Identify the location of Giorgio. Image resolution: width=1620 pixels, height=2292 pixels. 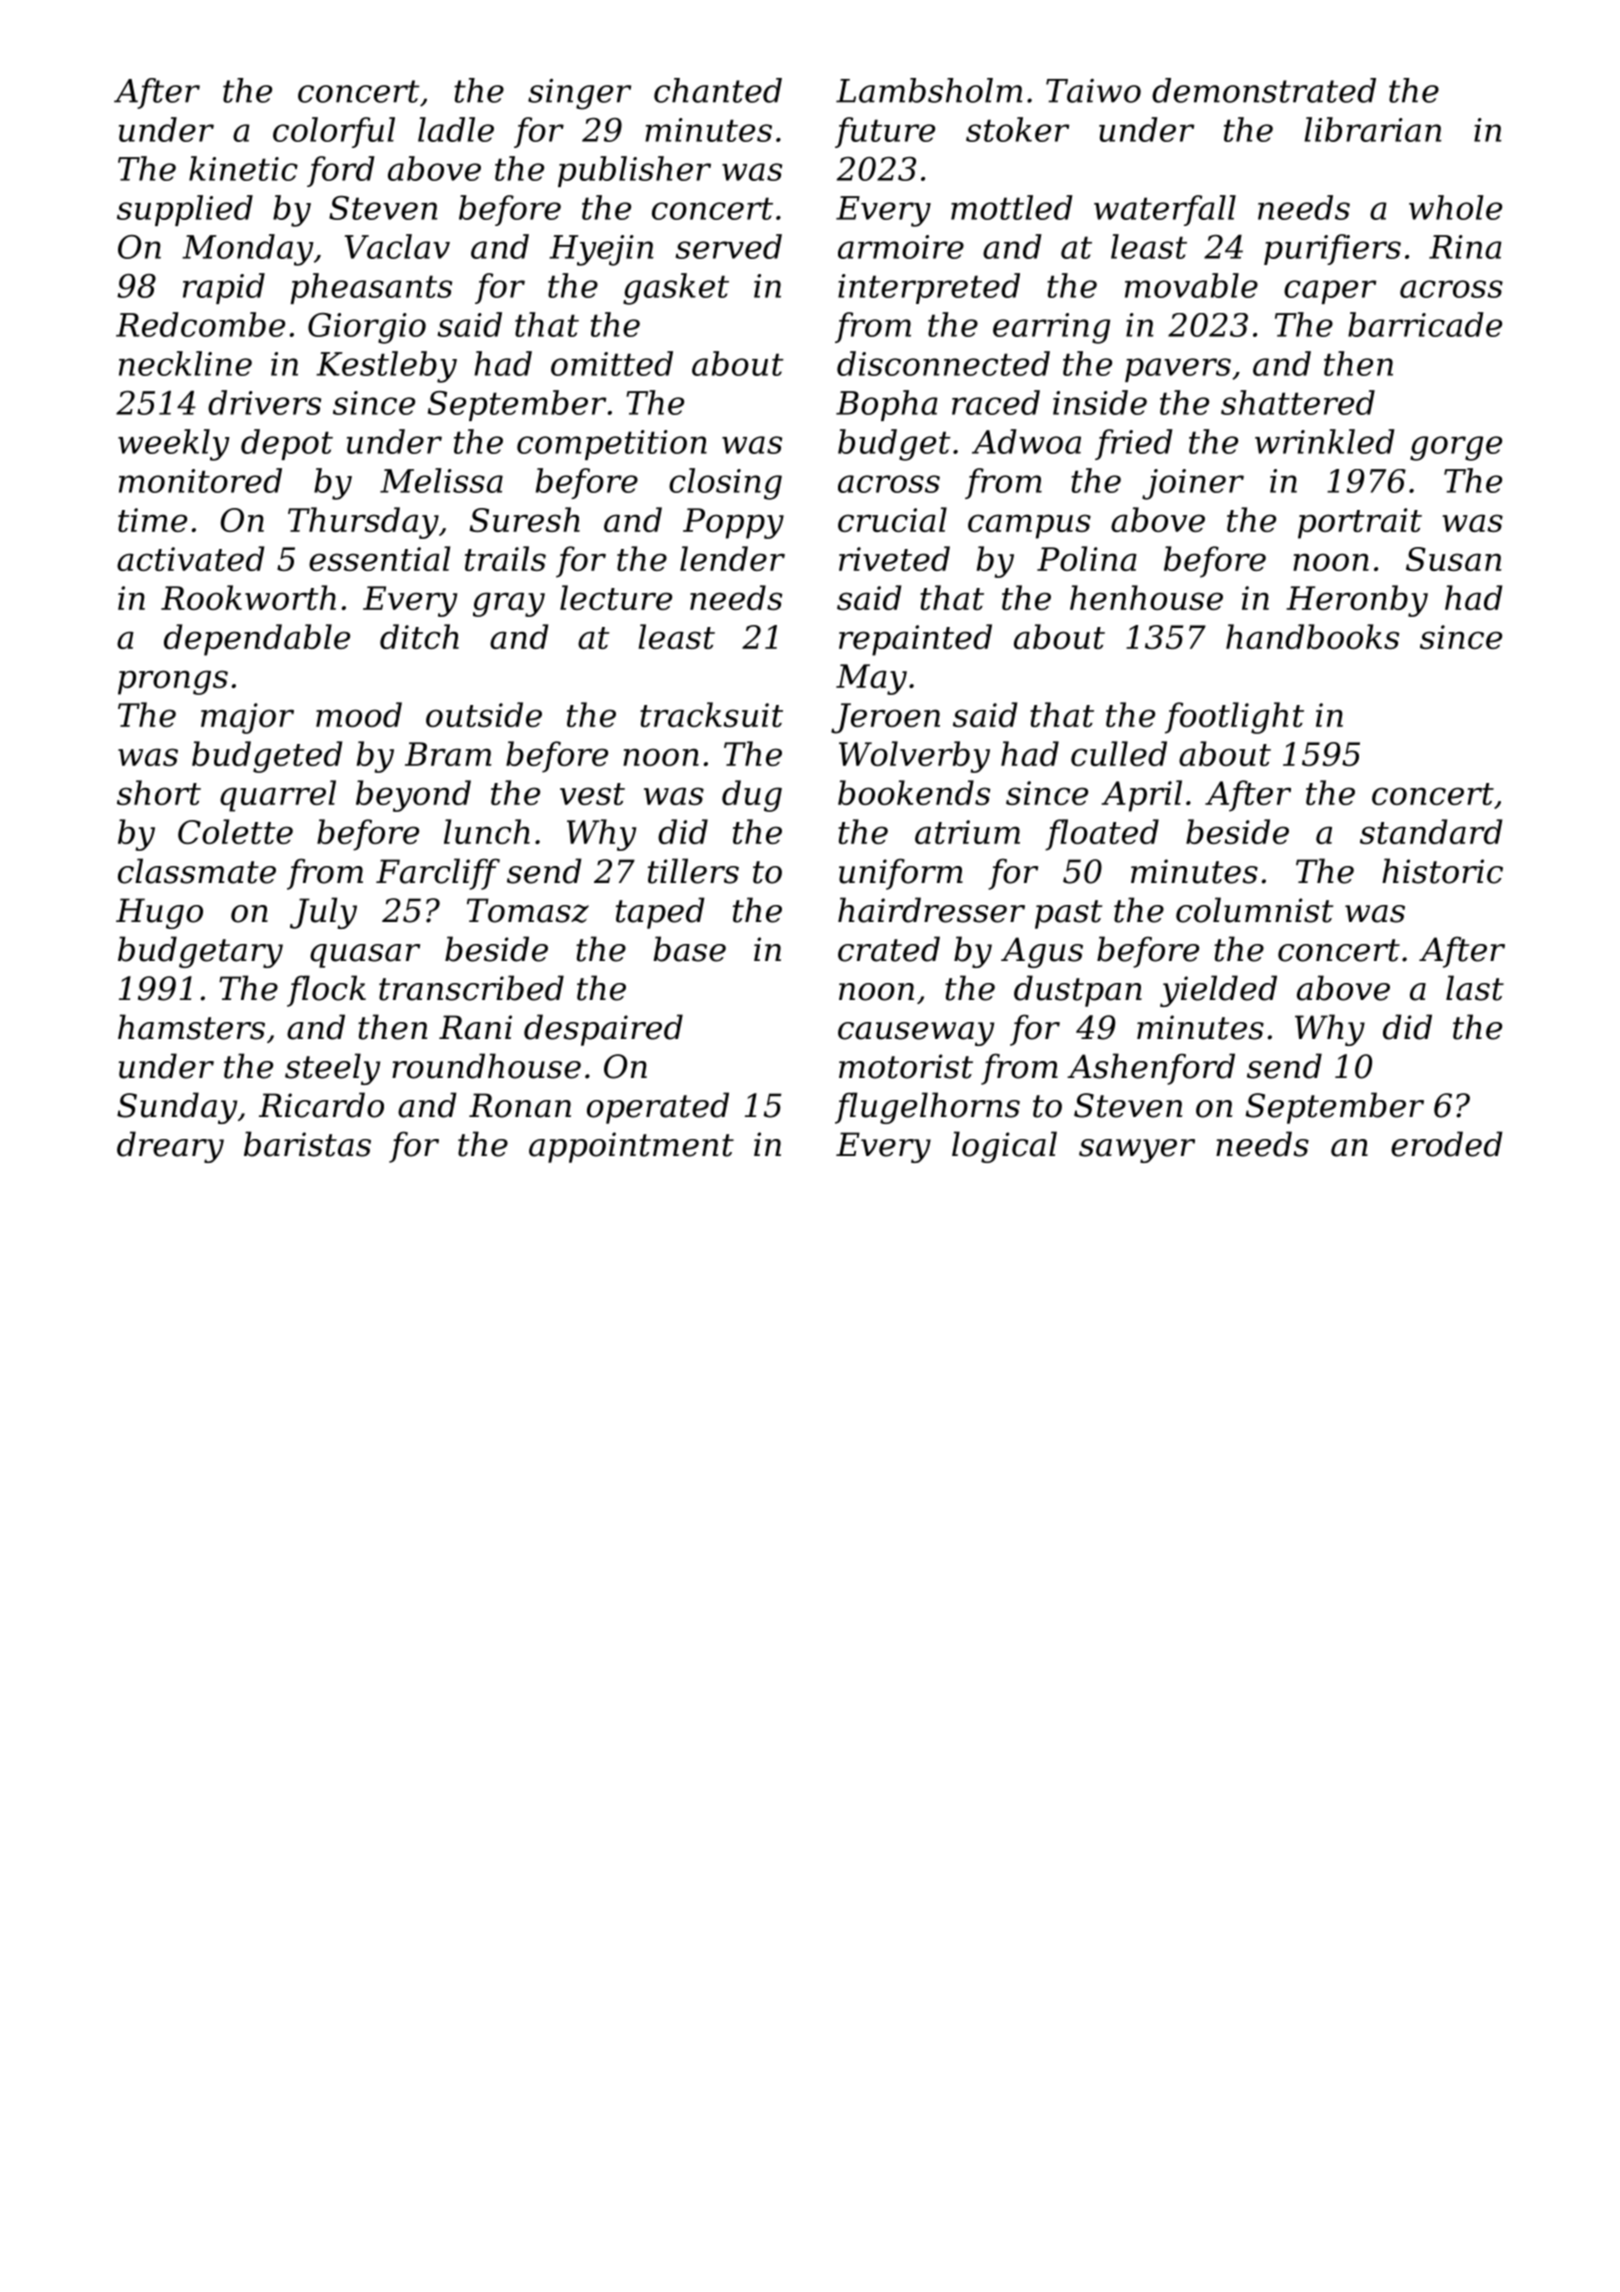
(367, 328).
